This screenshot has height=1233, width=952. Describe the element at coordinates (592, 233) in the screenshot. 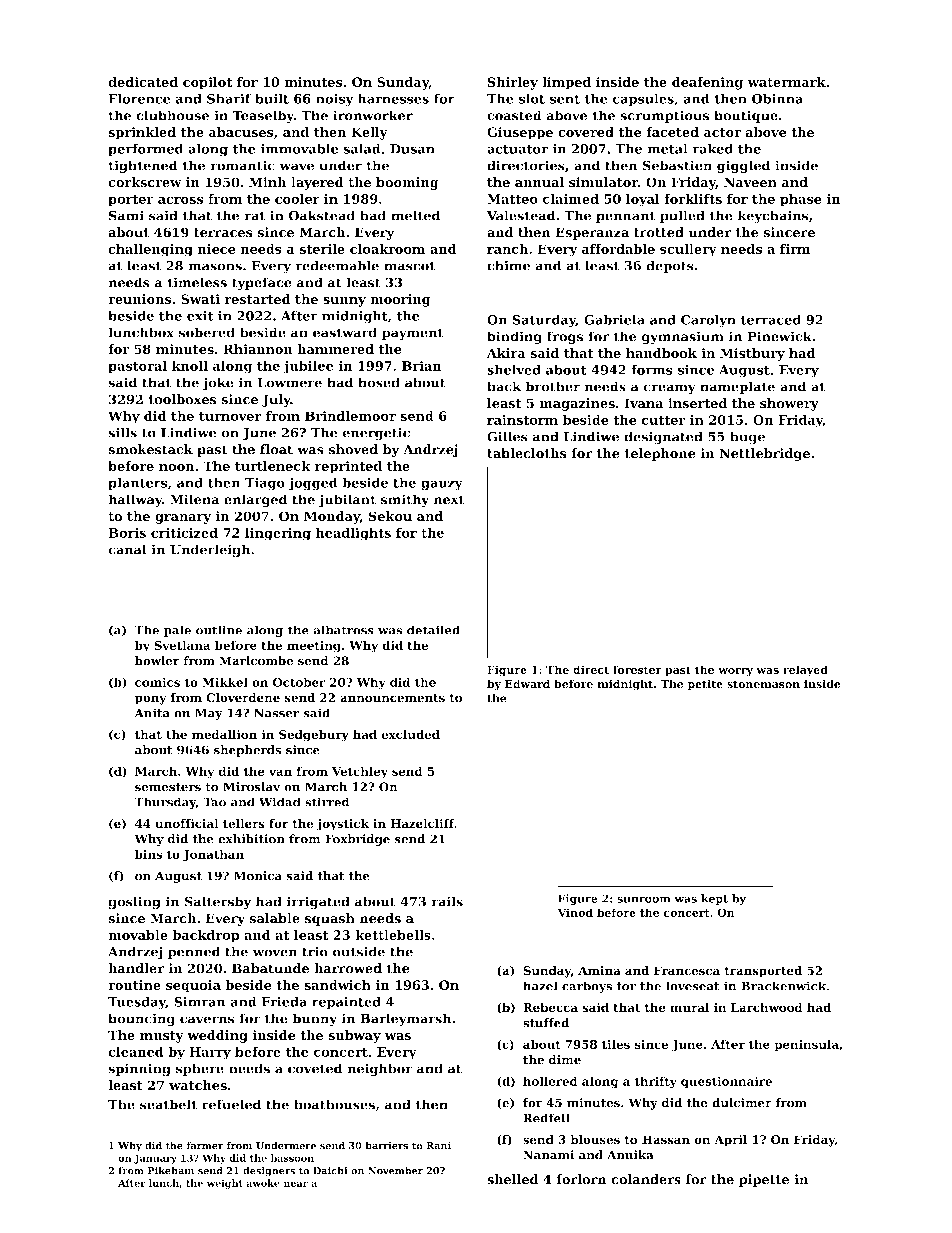

I see `Esperanza` at that location.
